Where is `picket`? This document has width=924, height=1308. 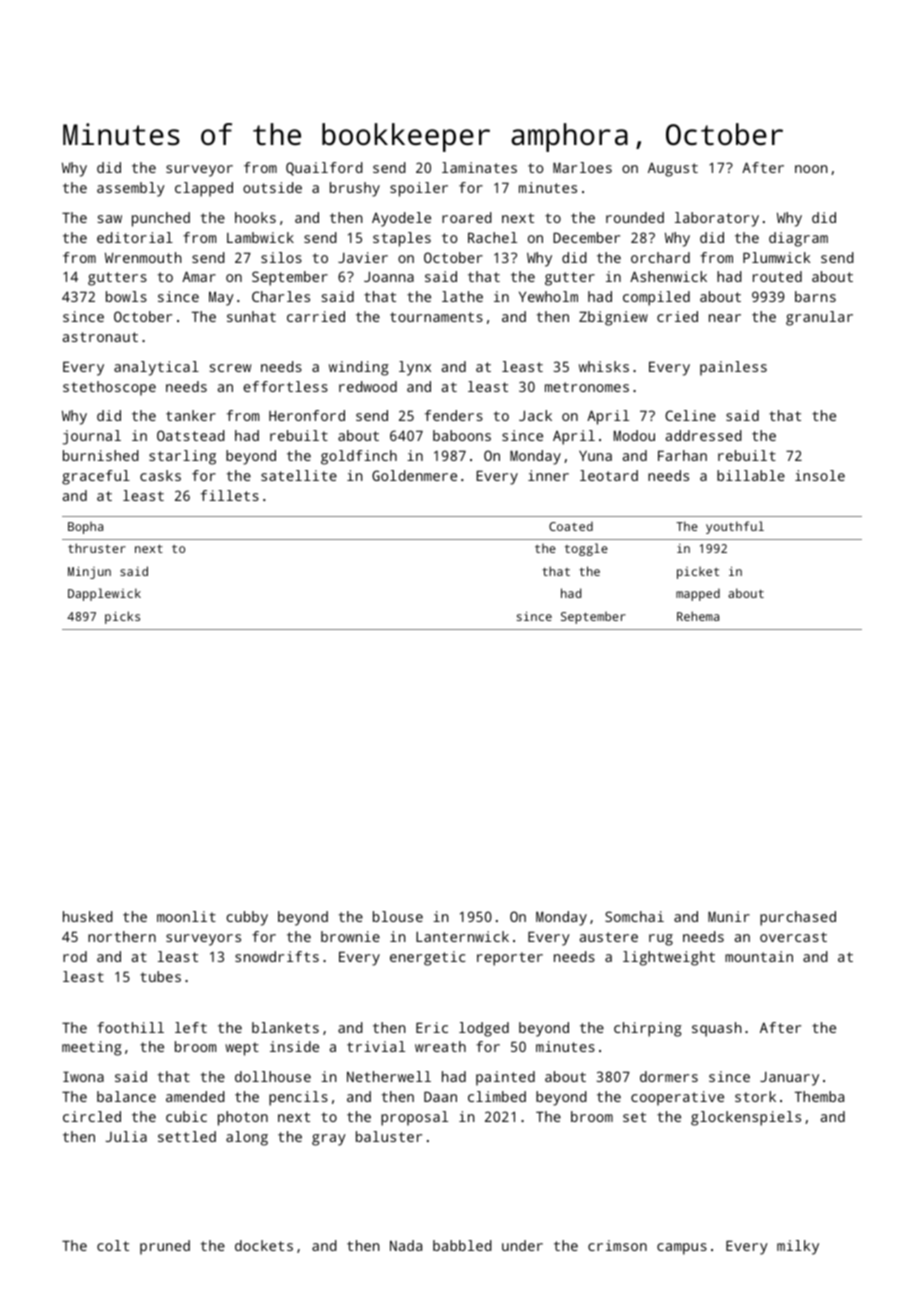
picket is located at coordinates (698, 572).
